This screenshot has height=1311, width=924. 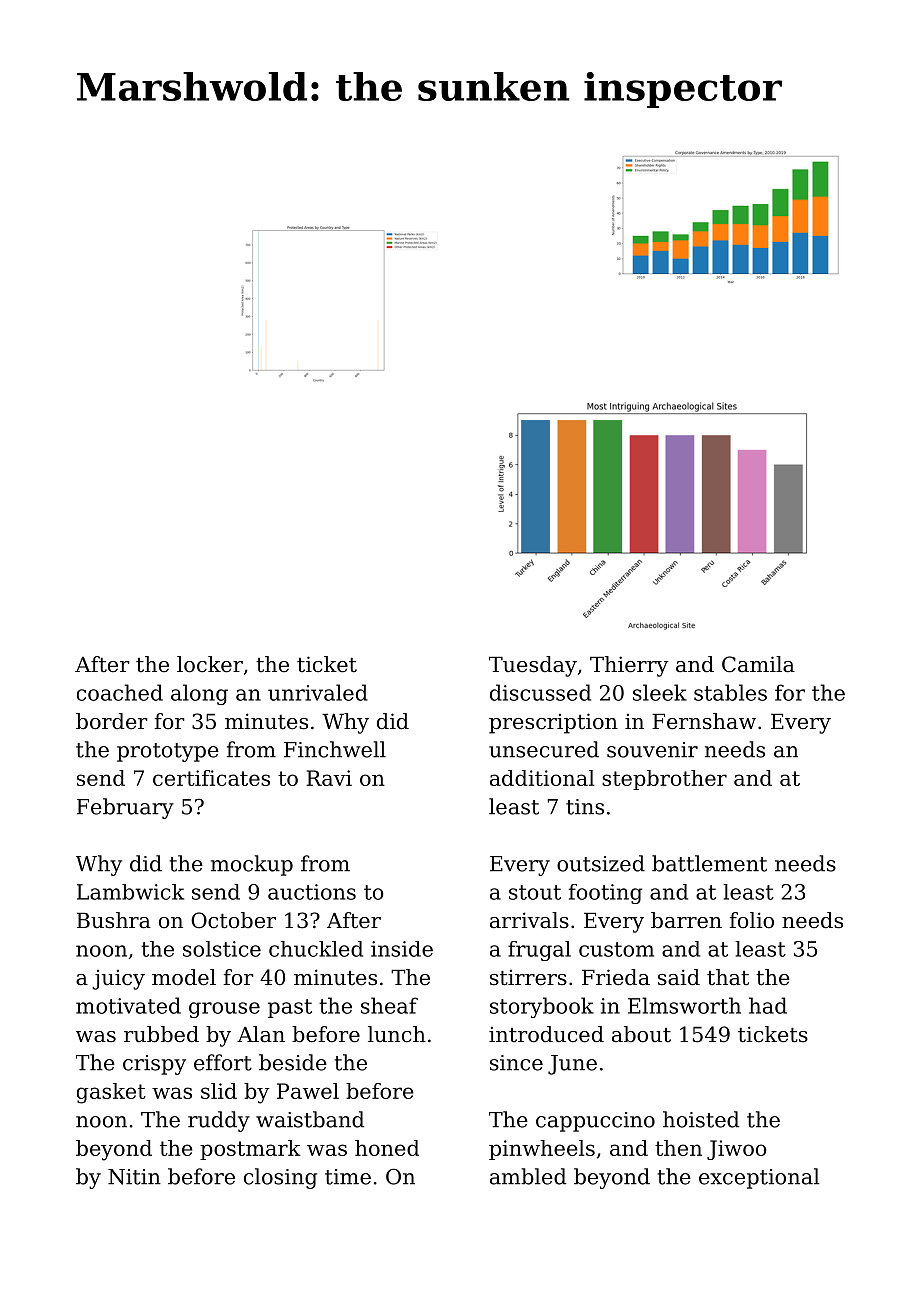 I want to click on locker, so click(x=210, y=664).
